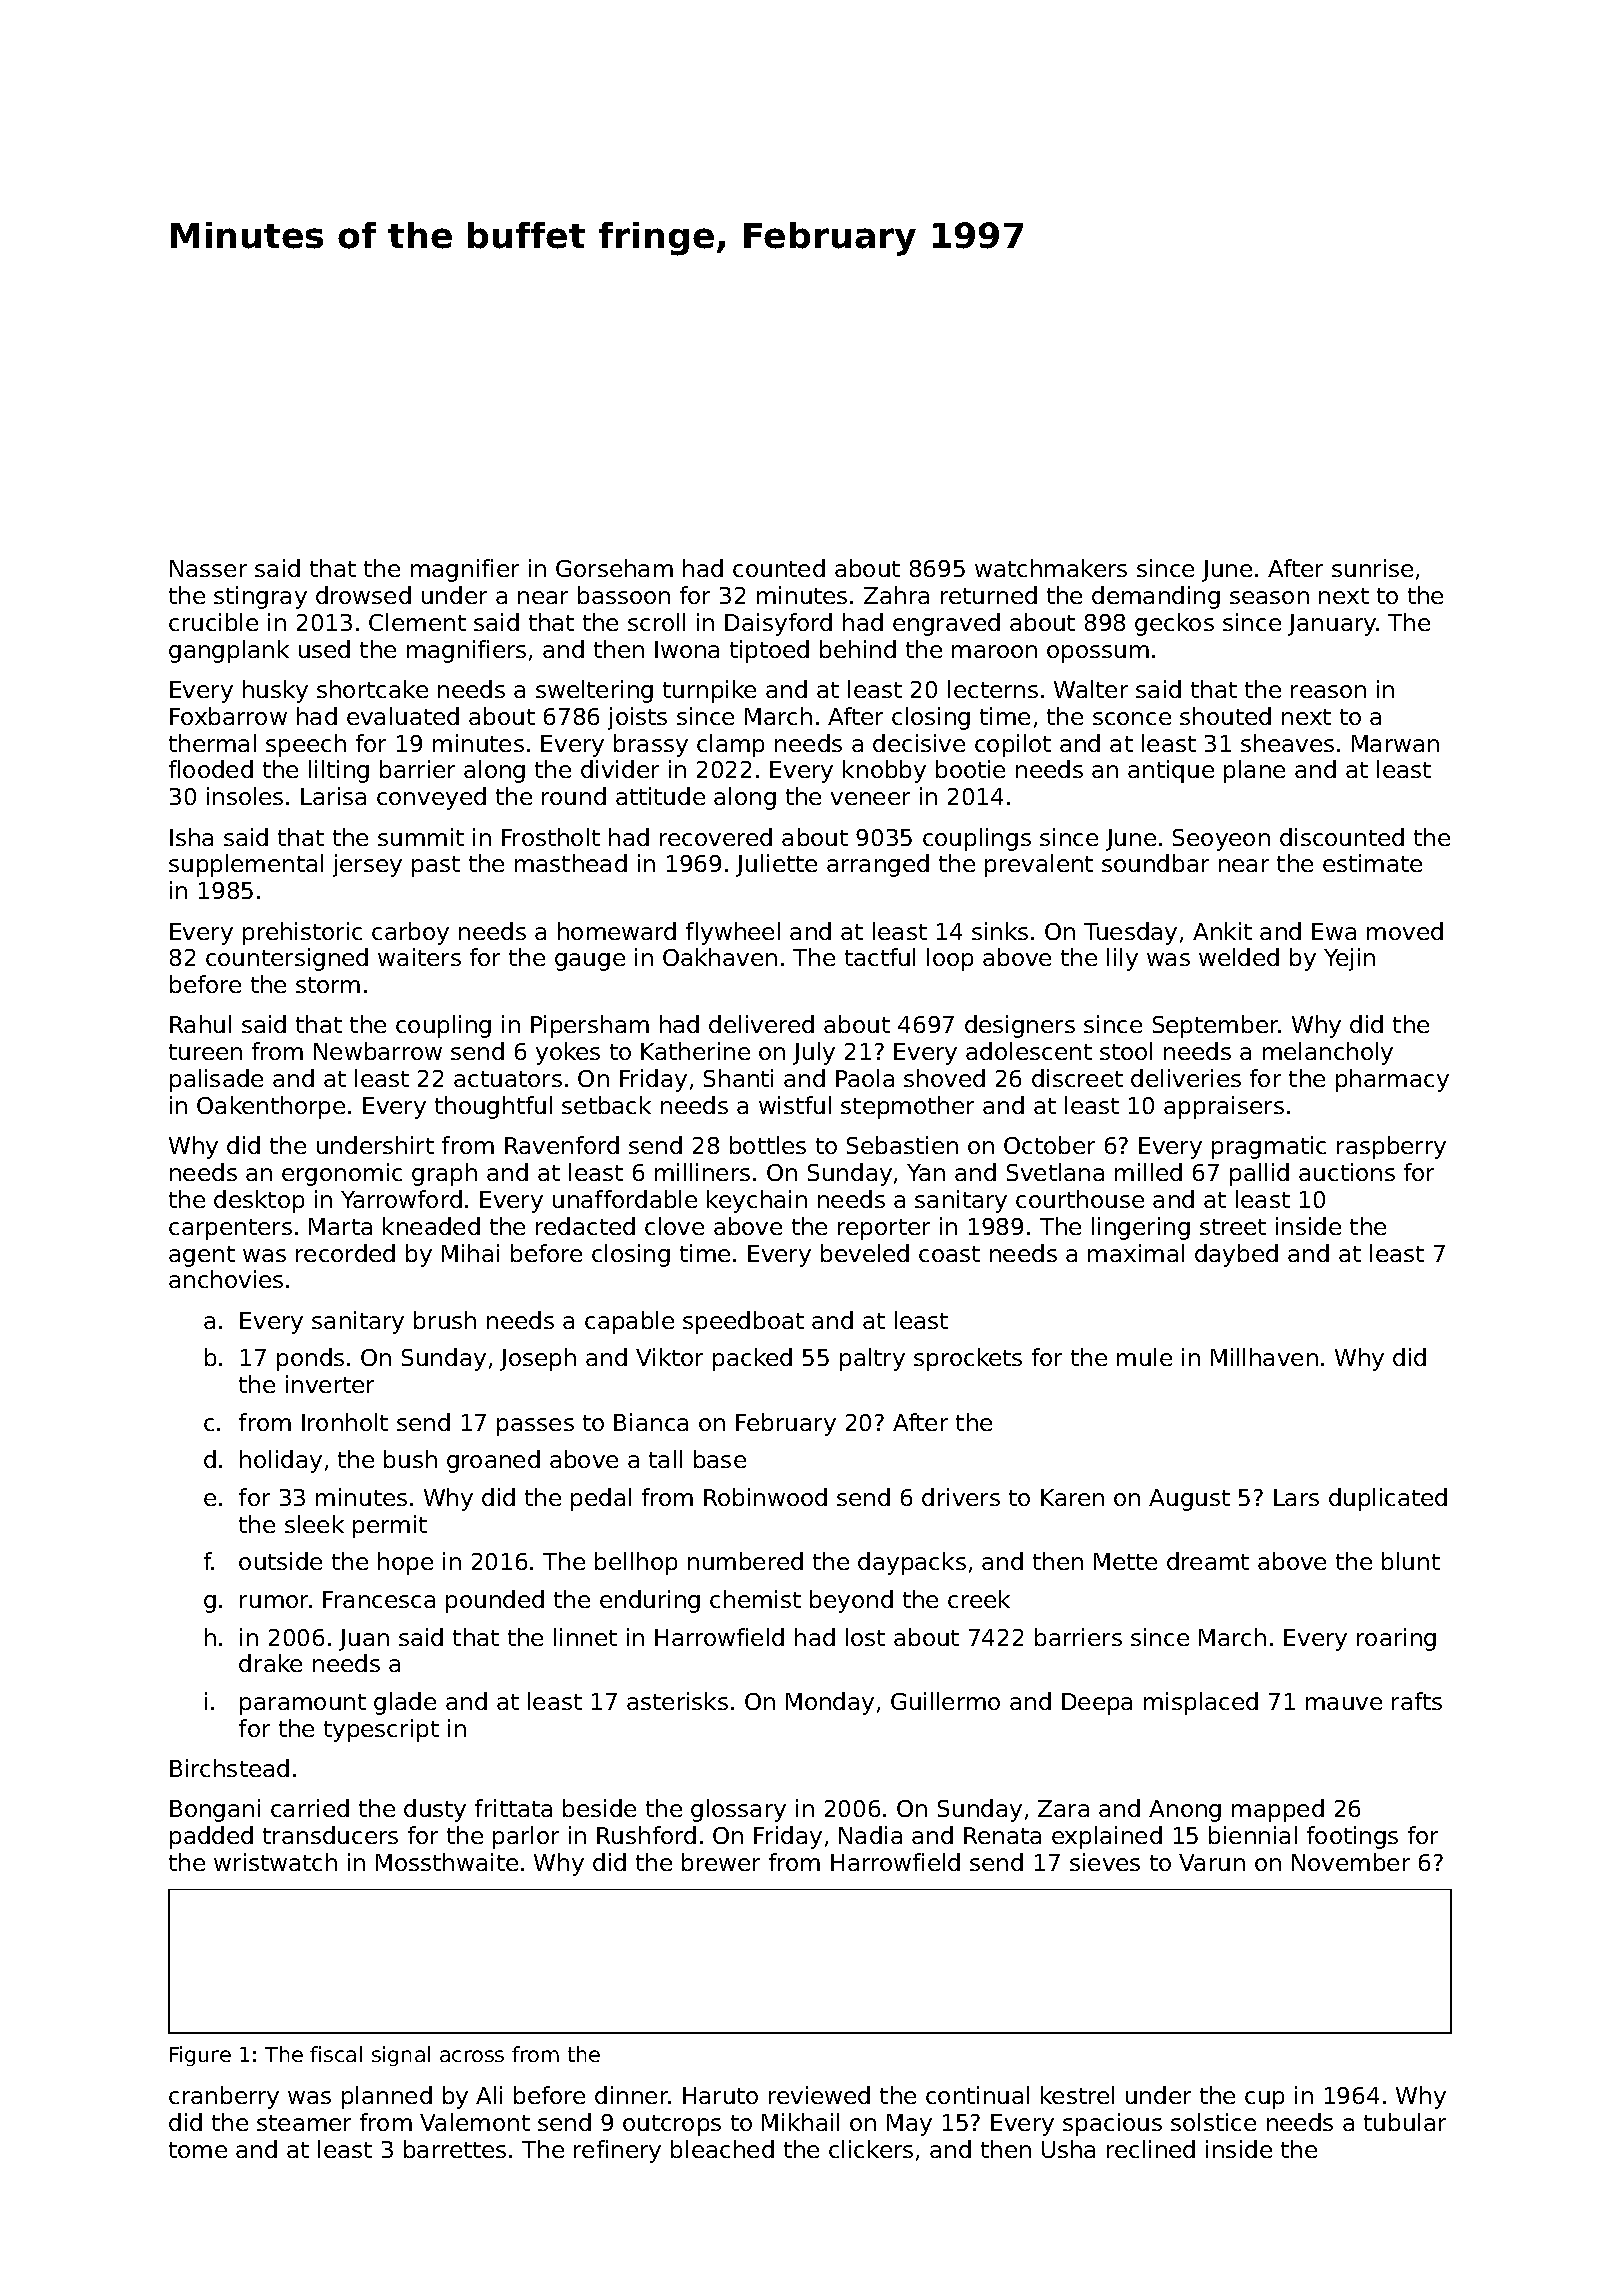  What do you see at coordinates (1233, 1227) in the document?
I see `street` at bounding box center [1233, 1227].
